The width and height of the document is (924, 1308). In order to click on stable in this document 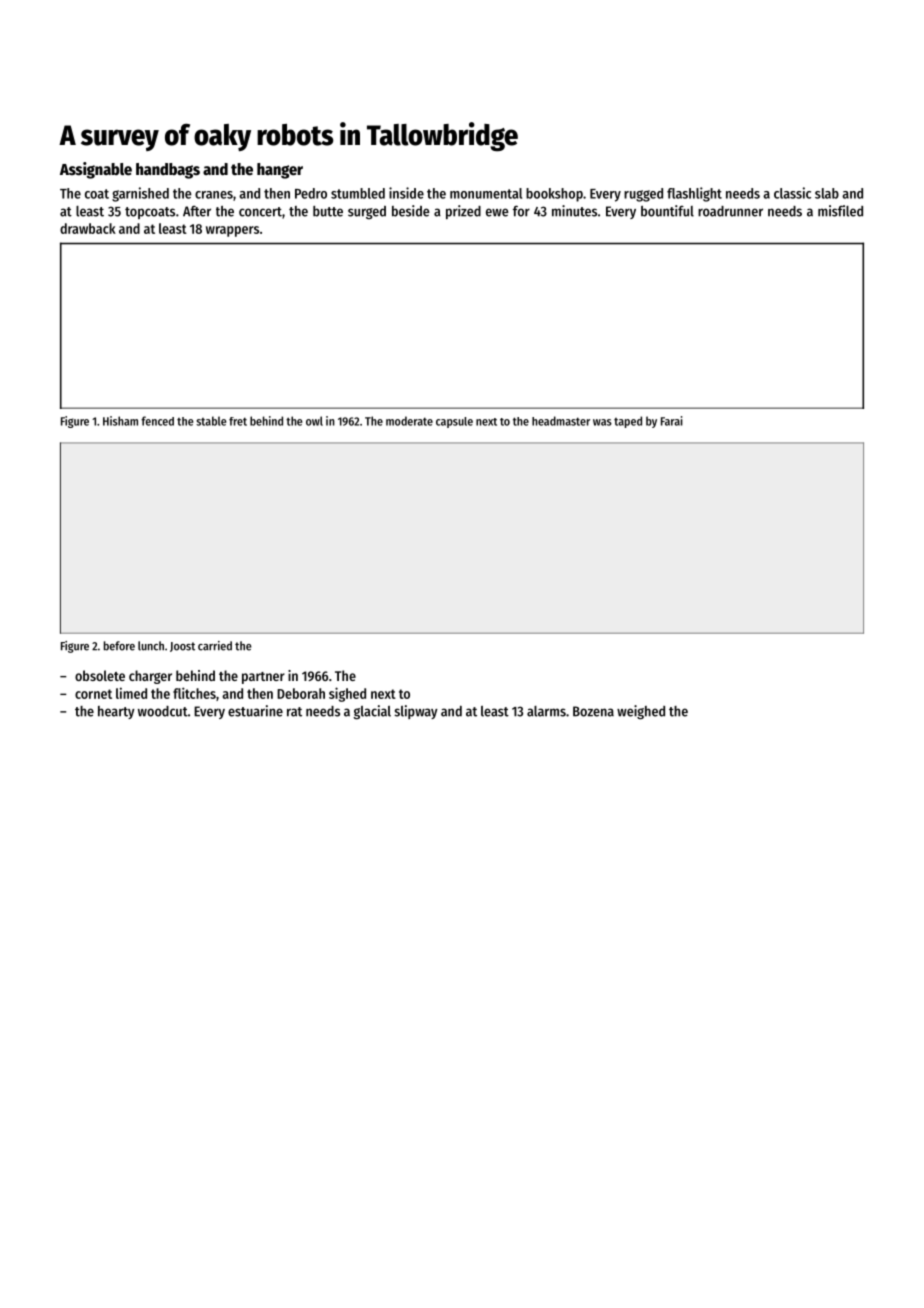, I will do `click(211, 421)`.
